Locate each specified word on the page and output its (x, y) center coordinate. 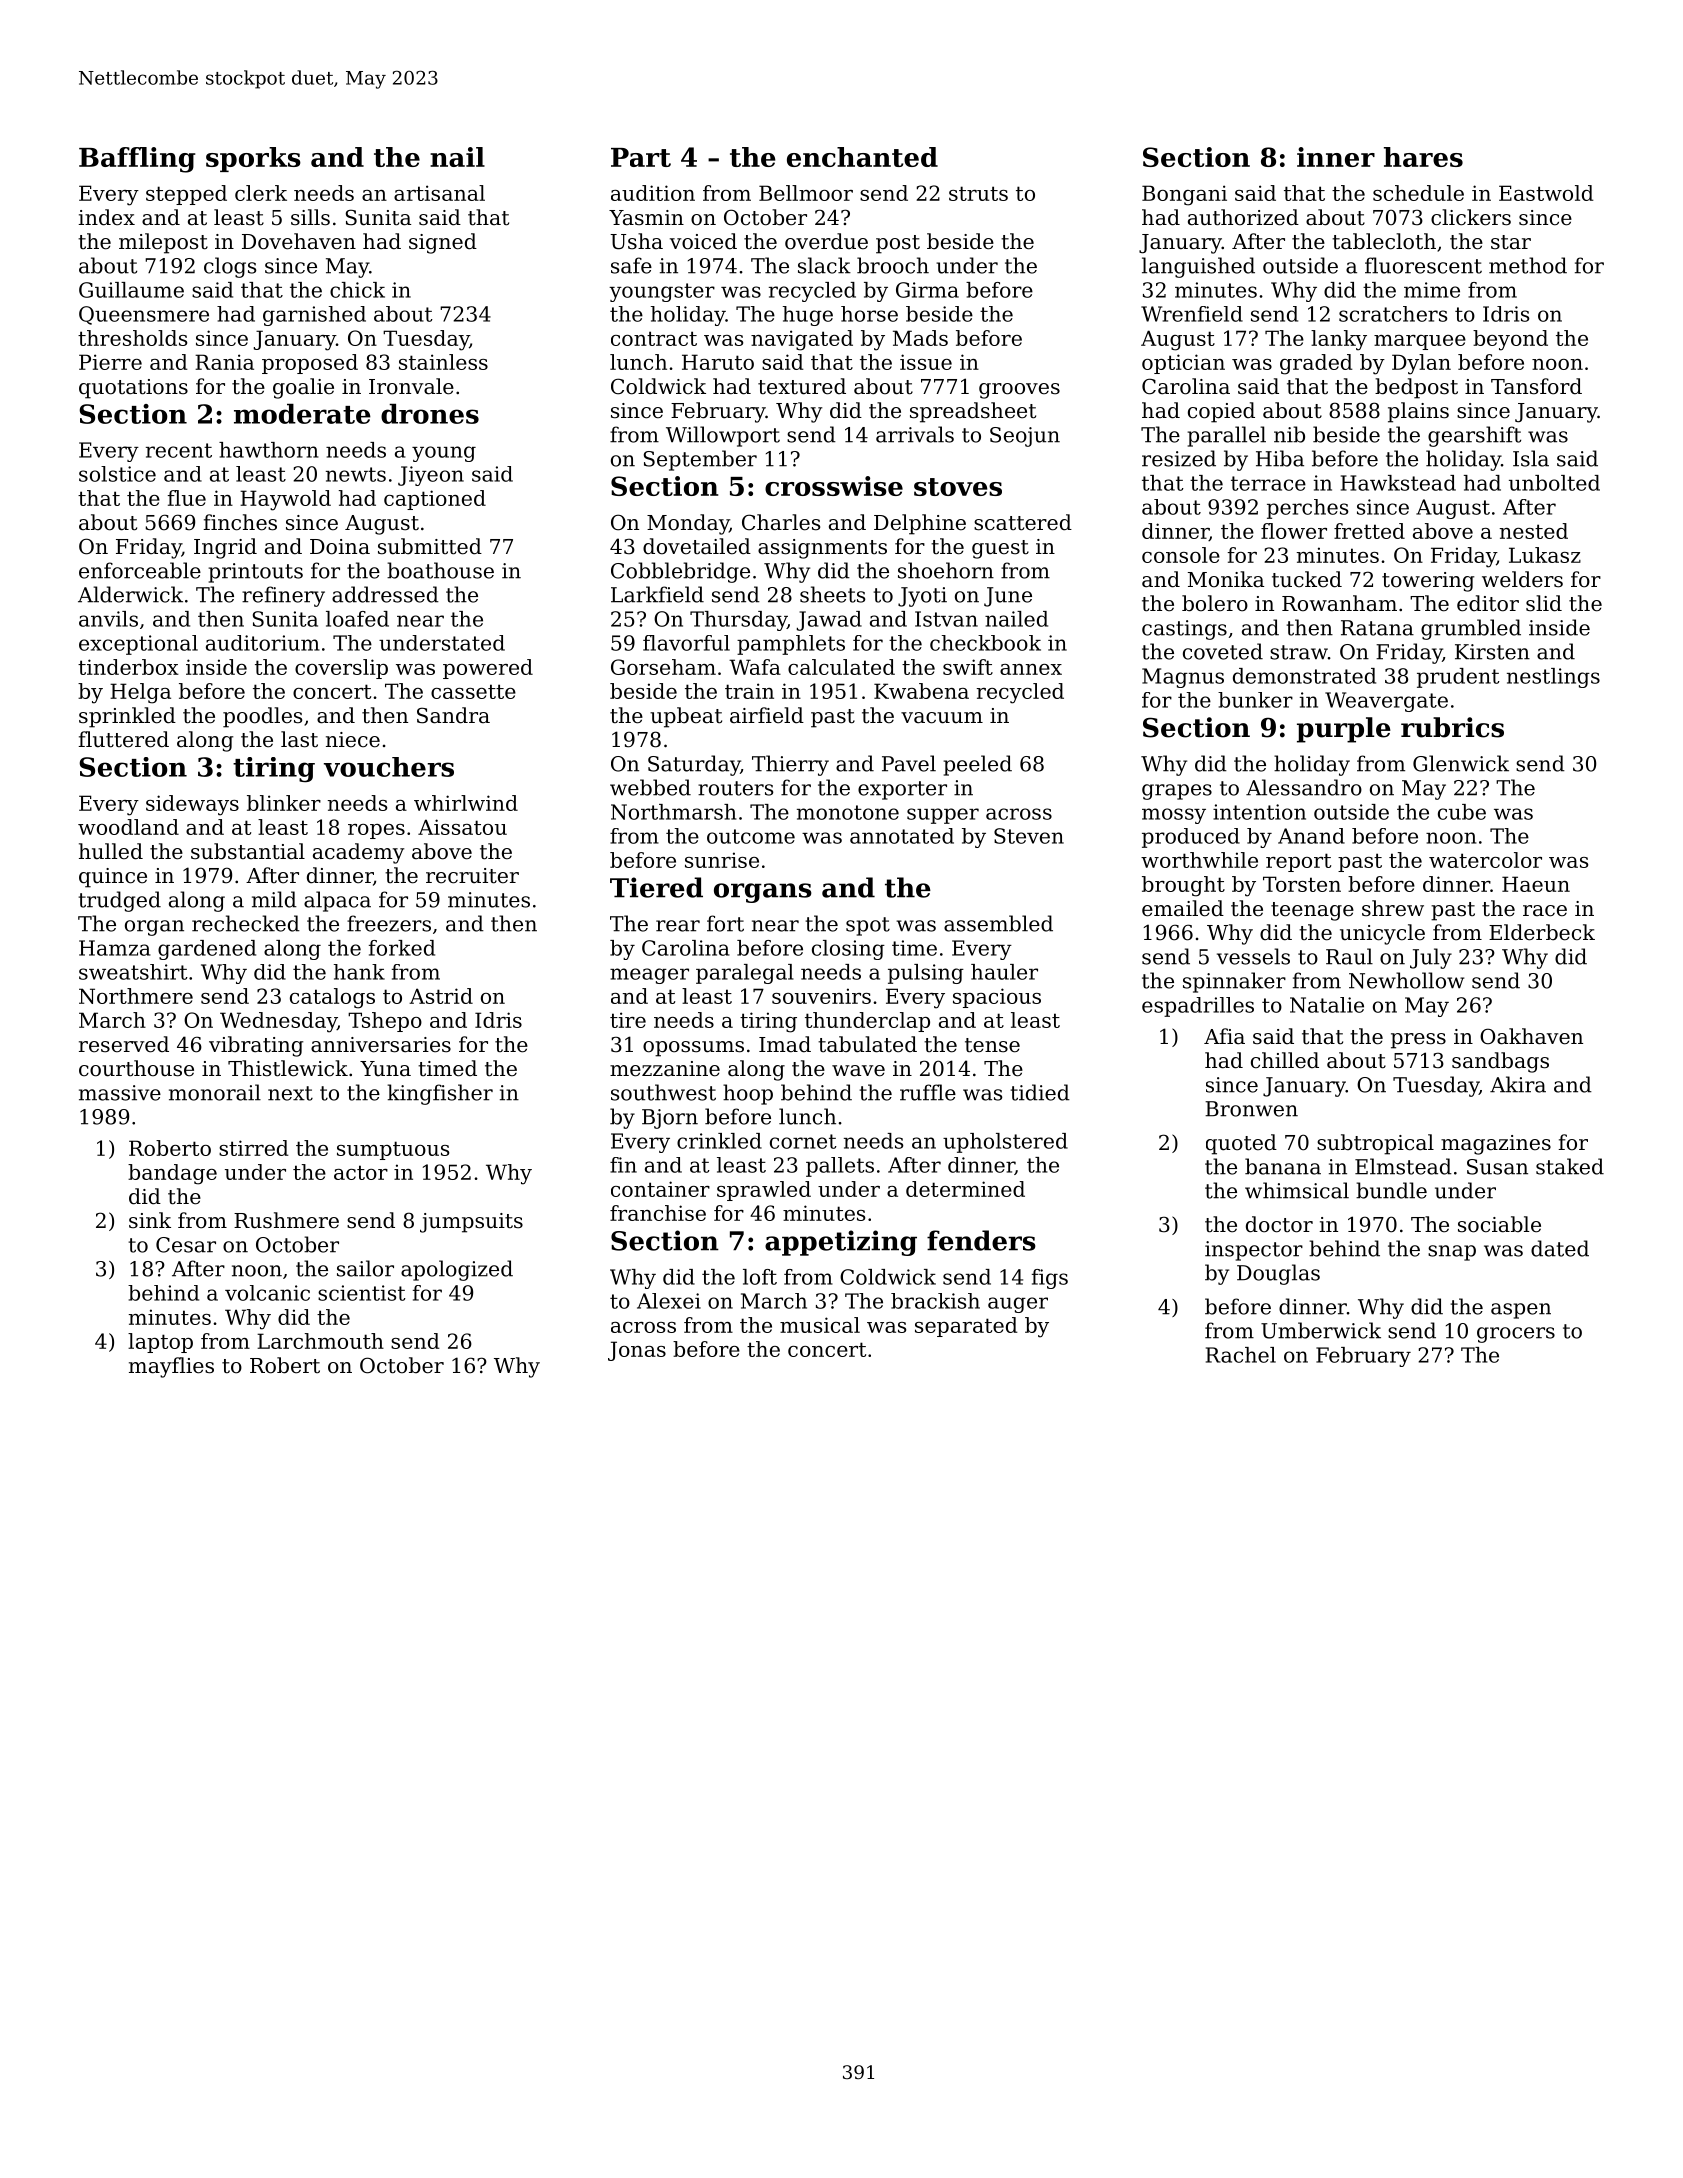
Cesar (186, 1245)
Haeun (1536, 884)
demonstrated (1304, 676)
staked (1570, 1166)
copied (1221, 412)
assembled (998, 923)
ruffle (928, 1092)
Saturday (694, 765)
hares (1423, 157)
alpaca (337, 901)
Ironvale (411, 386)
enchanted (862, 157)
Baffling (137, 160)
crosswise (834, 486)
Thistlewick (288, 1068)
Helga (140, 693)
